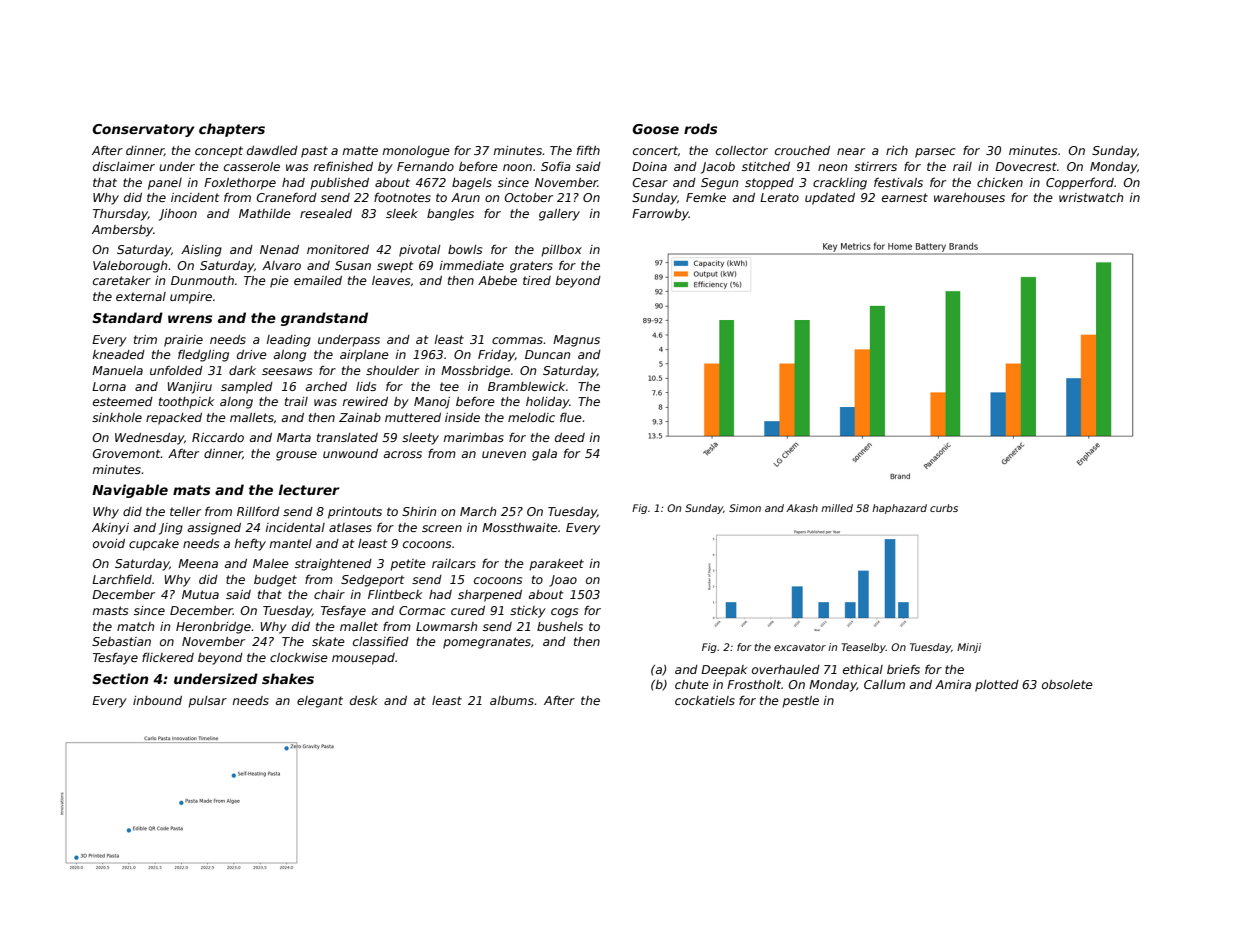  I want to click on uneven, so click(504, 454).
